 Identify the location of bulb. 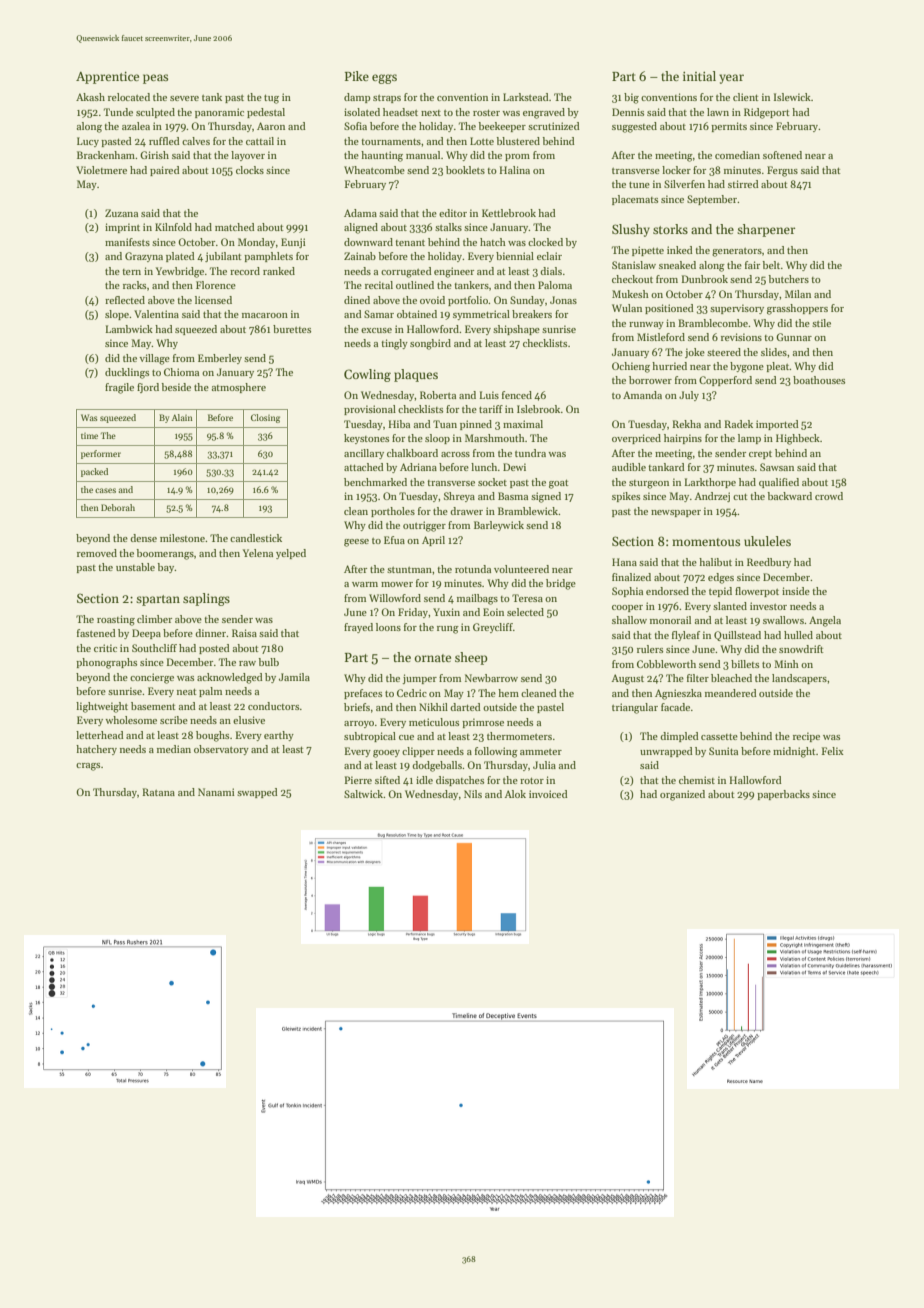
(269, 662).
